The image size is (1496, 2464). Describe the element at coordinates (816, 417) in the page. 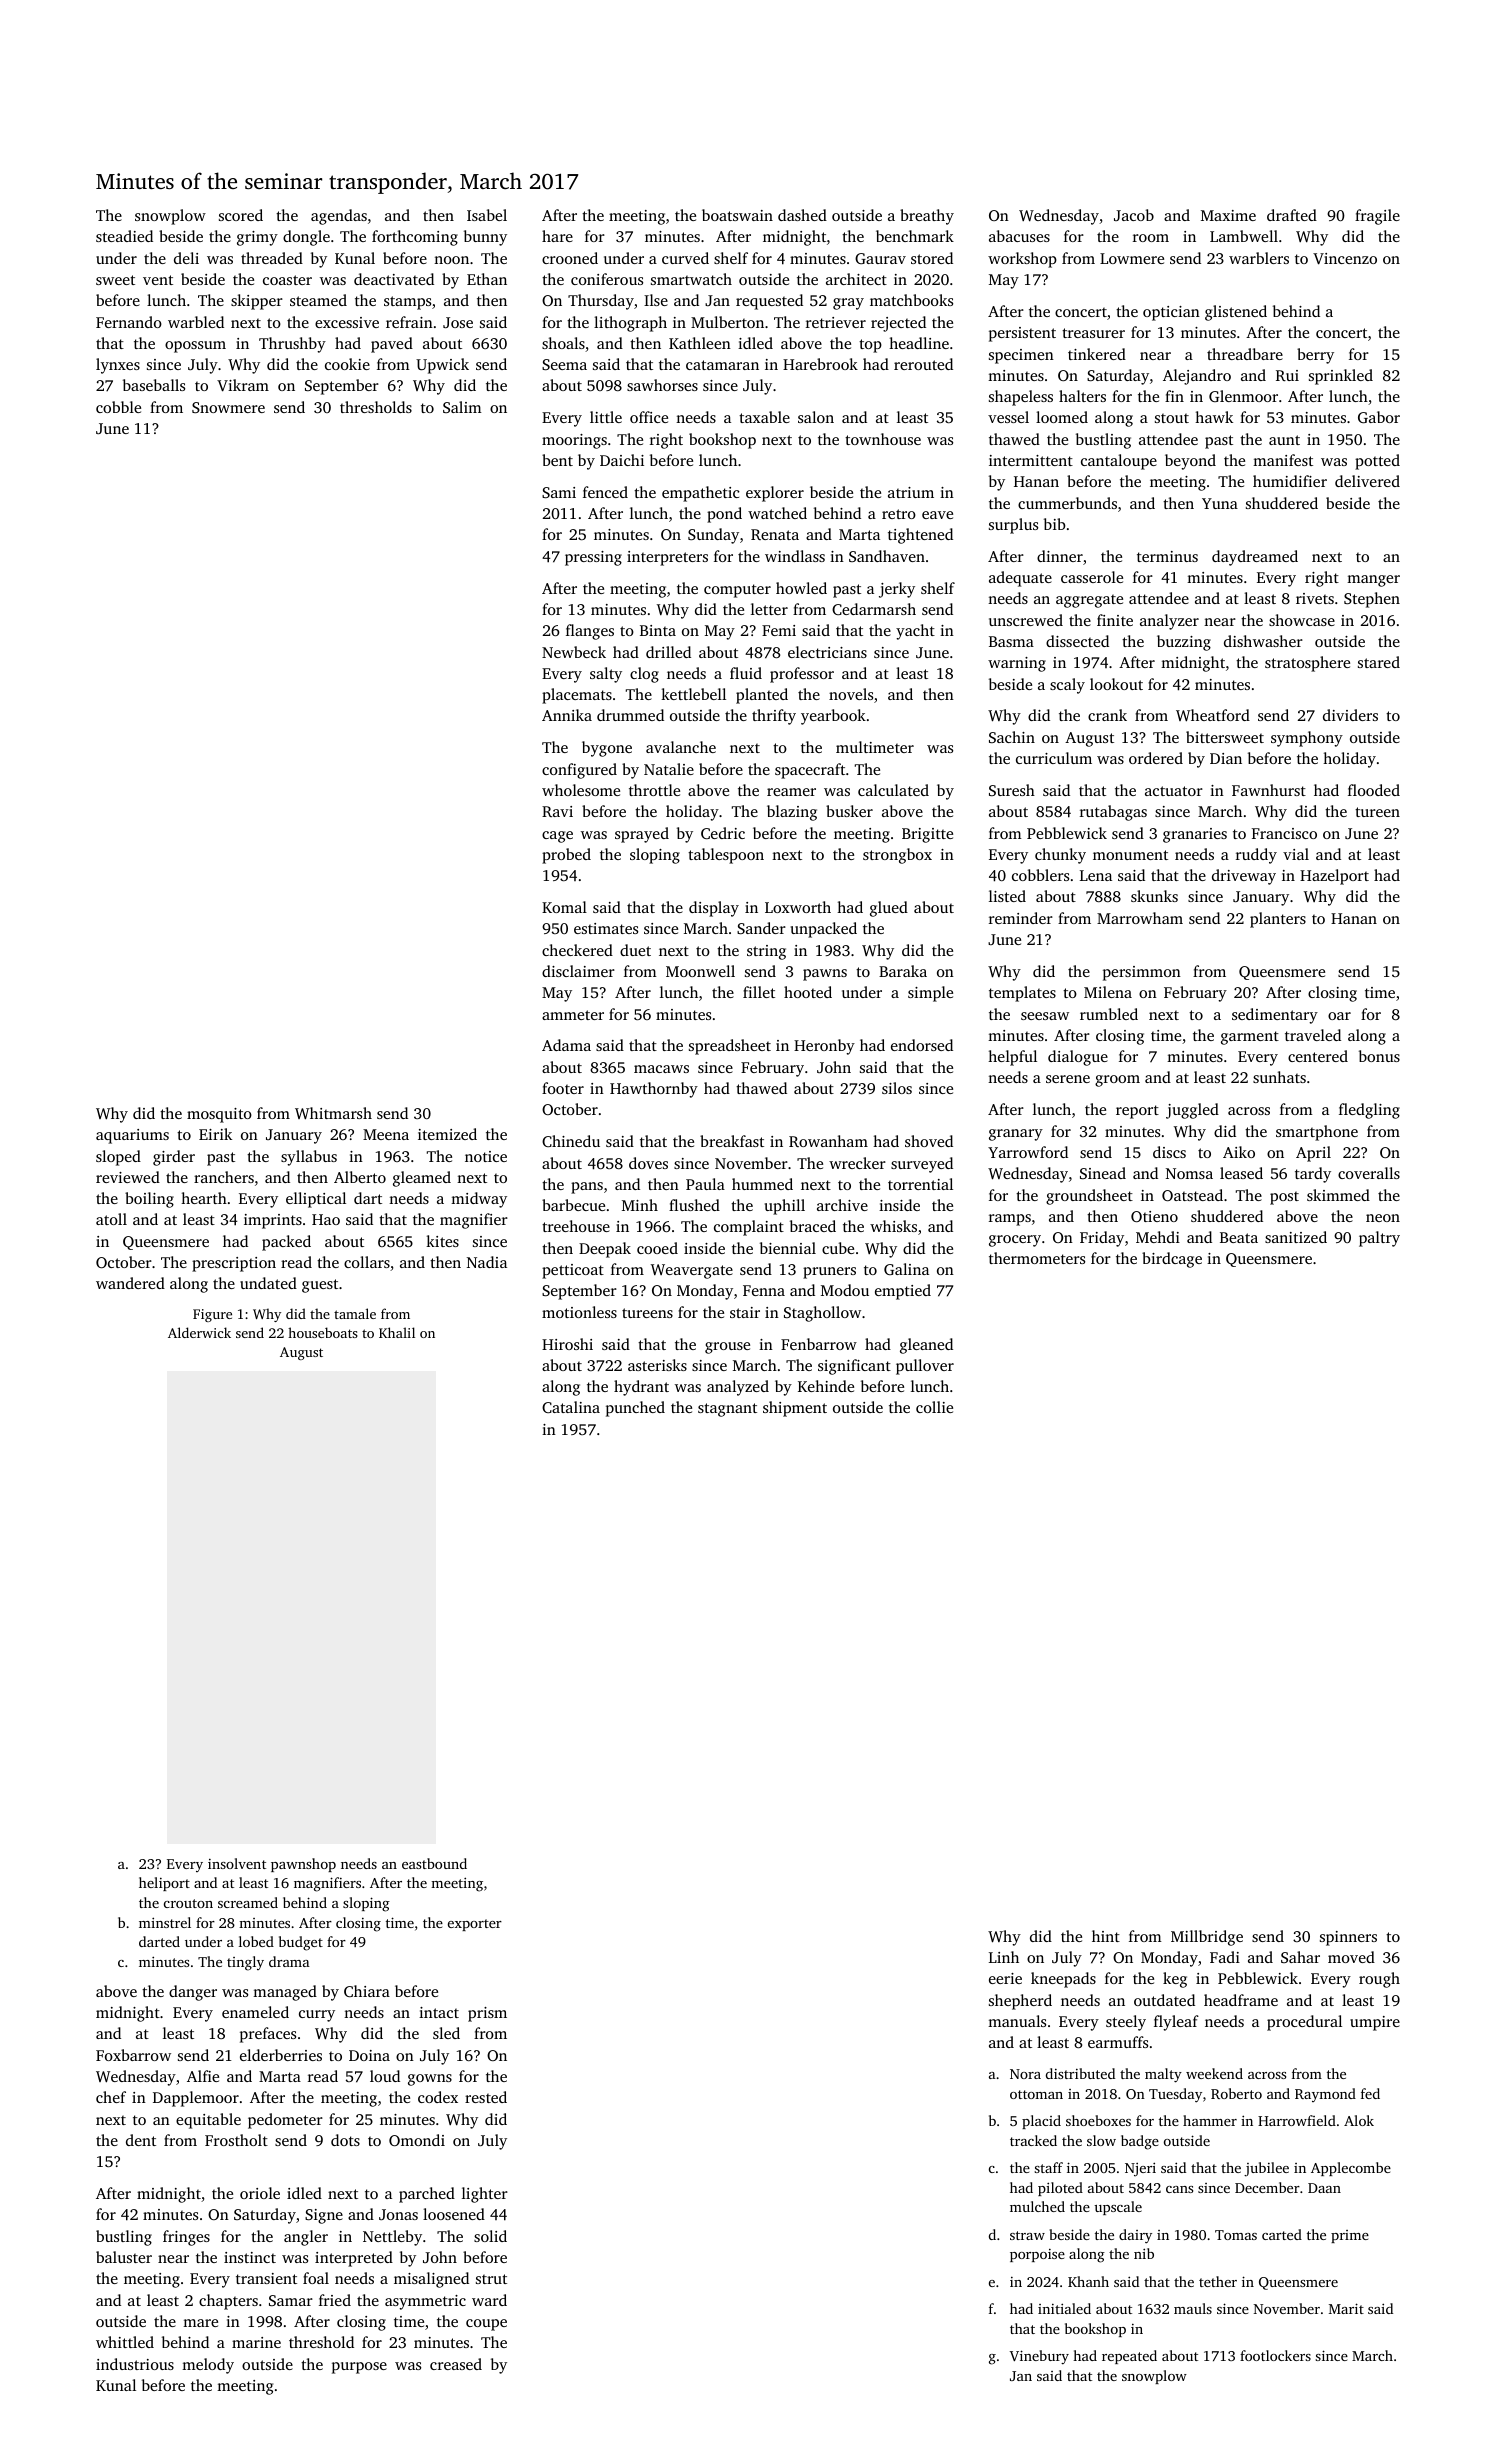

I see `salon` at that location.
